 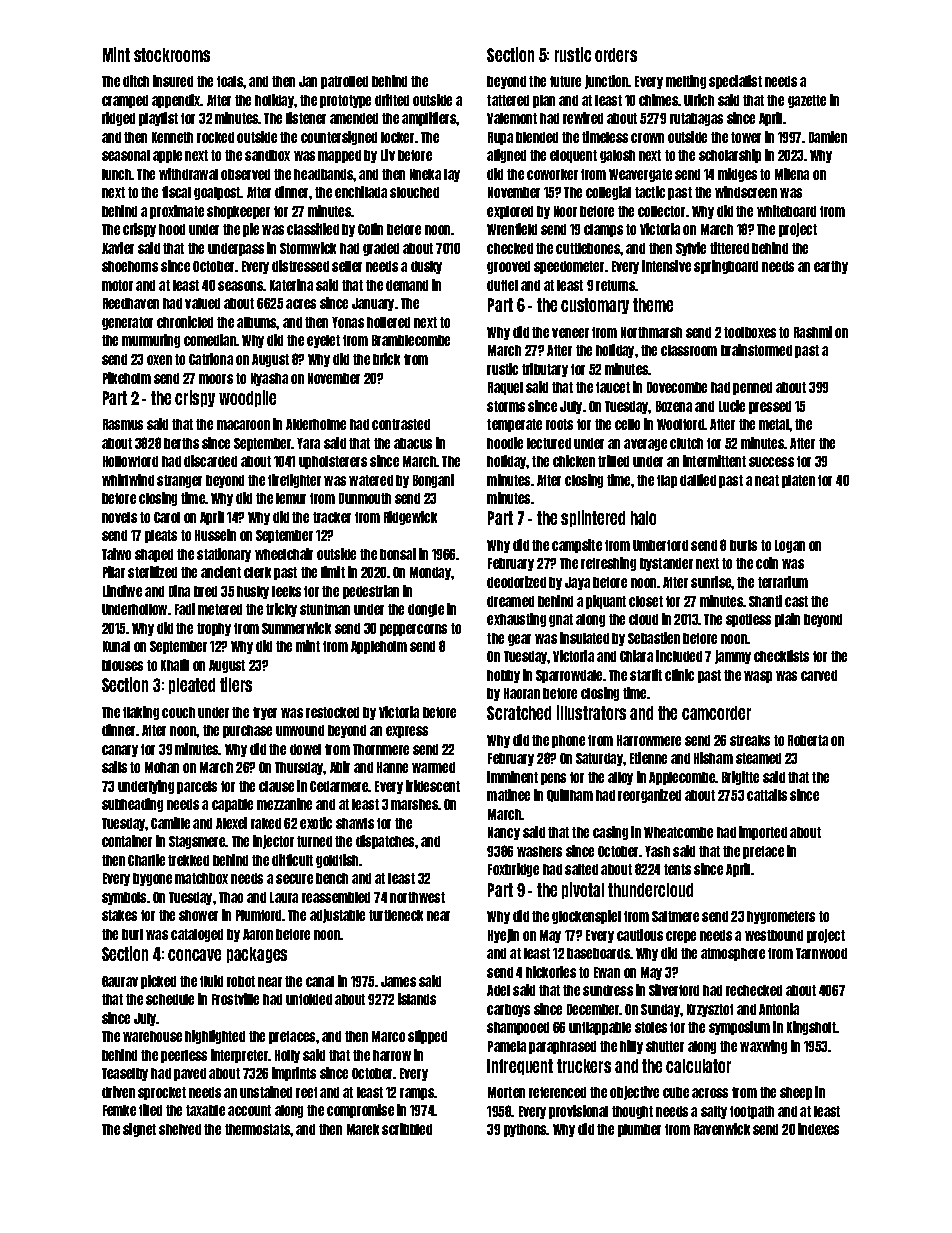 I want to click on stockrooms, so click(x=172, y=55).
